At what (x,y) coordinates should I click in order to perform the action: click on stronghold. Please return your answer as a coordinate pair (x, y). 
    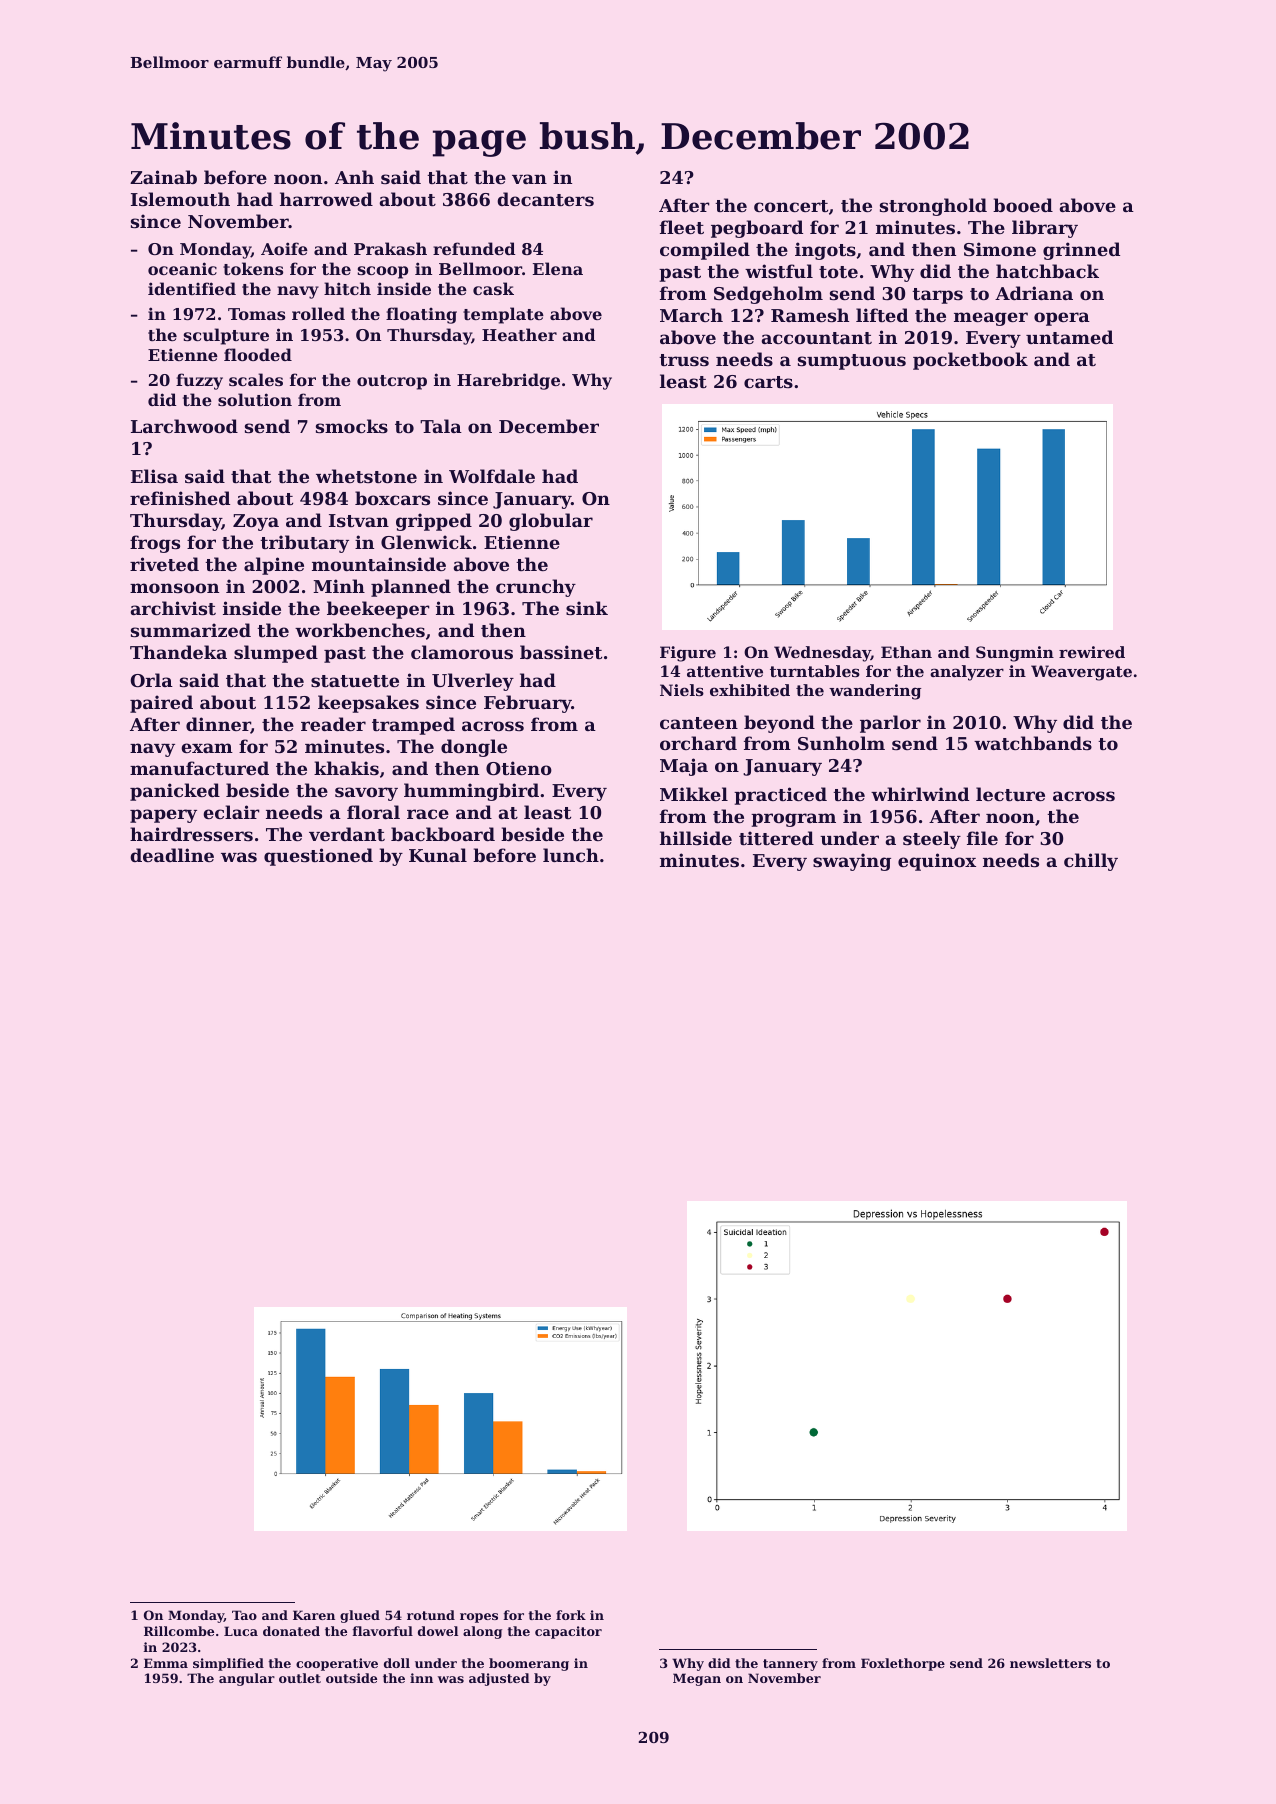
    Looking at the image, I should click on (933, 207).
